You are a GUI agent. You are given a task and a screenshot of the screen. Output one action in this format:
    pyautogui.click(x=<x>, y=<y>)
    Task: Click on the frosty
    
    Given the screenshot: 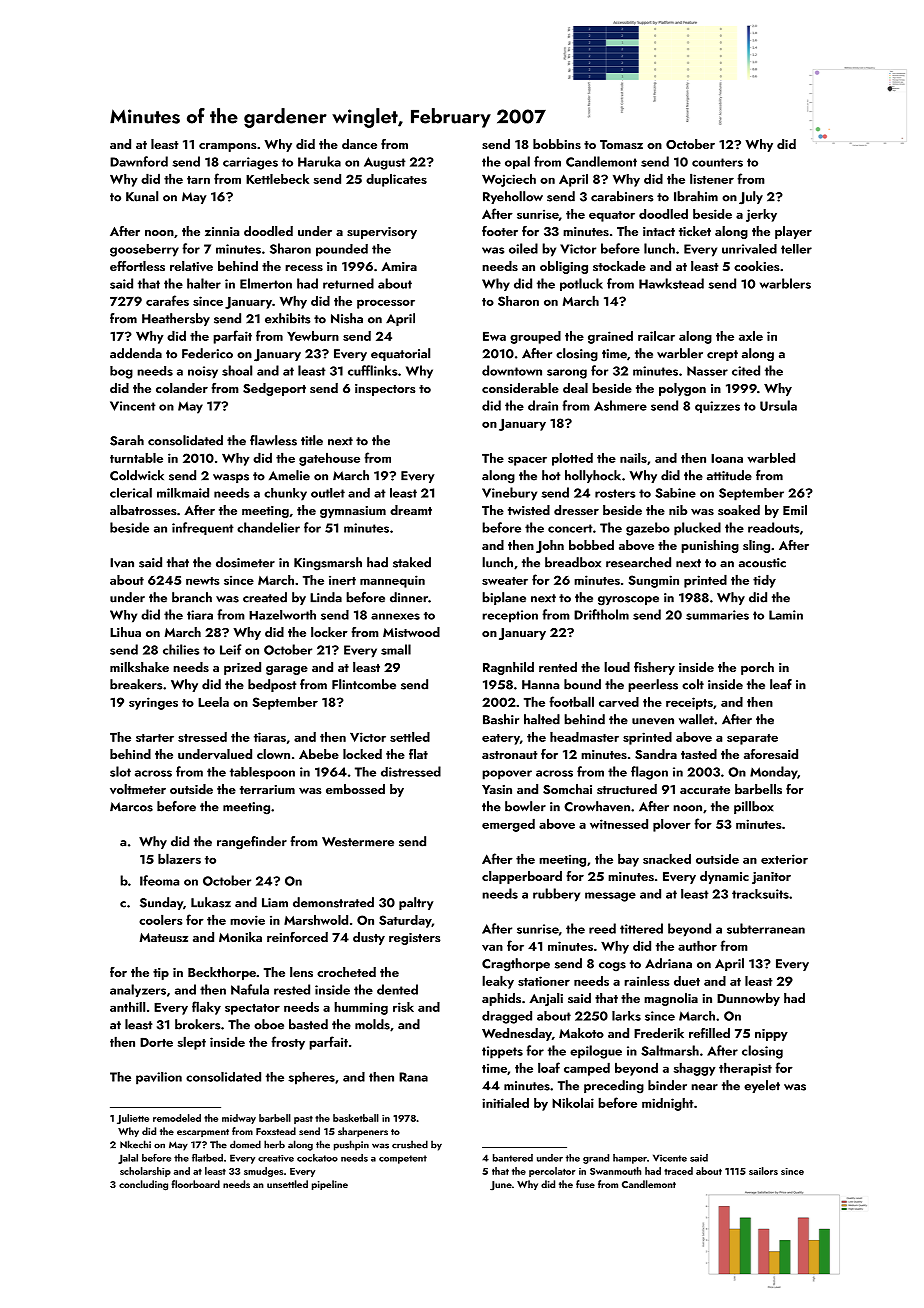 What is the action you would take?
    pyautogui.click(x=288, y=1043)
